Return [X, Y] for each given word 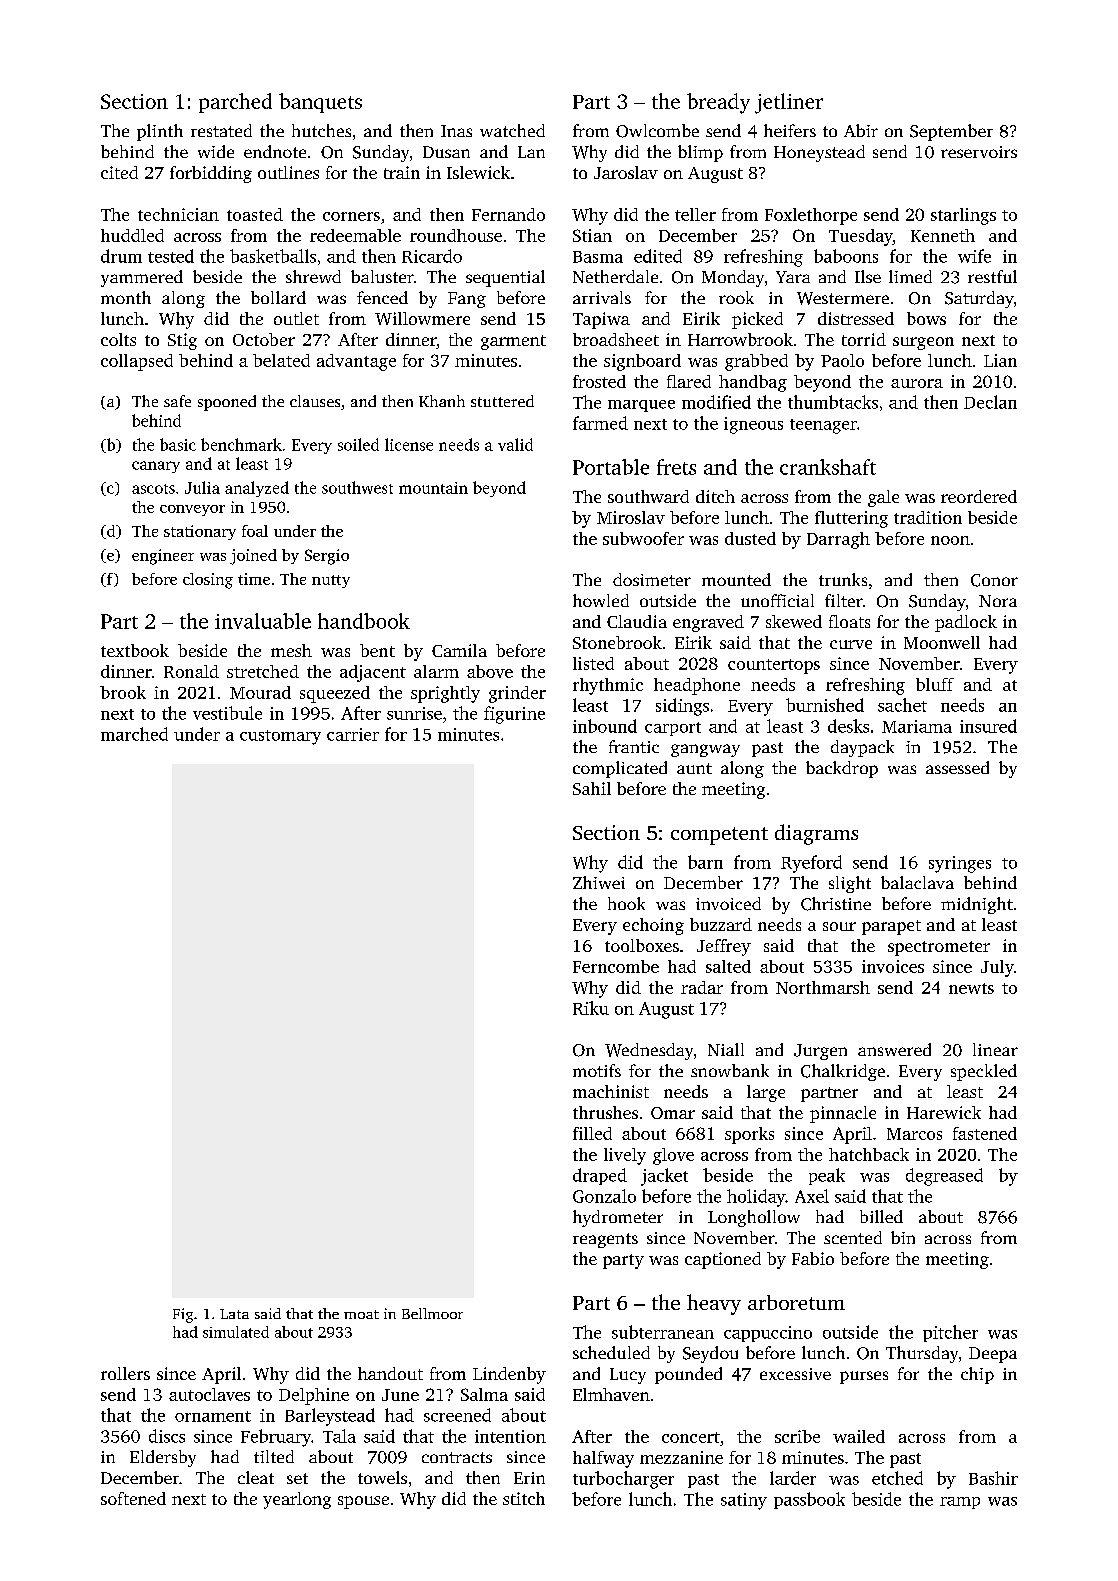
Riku [591, 1008]
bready [718, 103]
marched [134, 734]
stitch [524, 1498]
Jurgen [820, 1052]
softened [133, 1498]
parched [235, 103]
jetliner [789, 103]
